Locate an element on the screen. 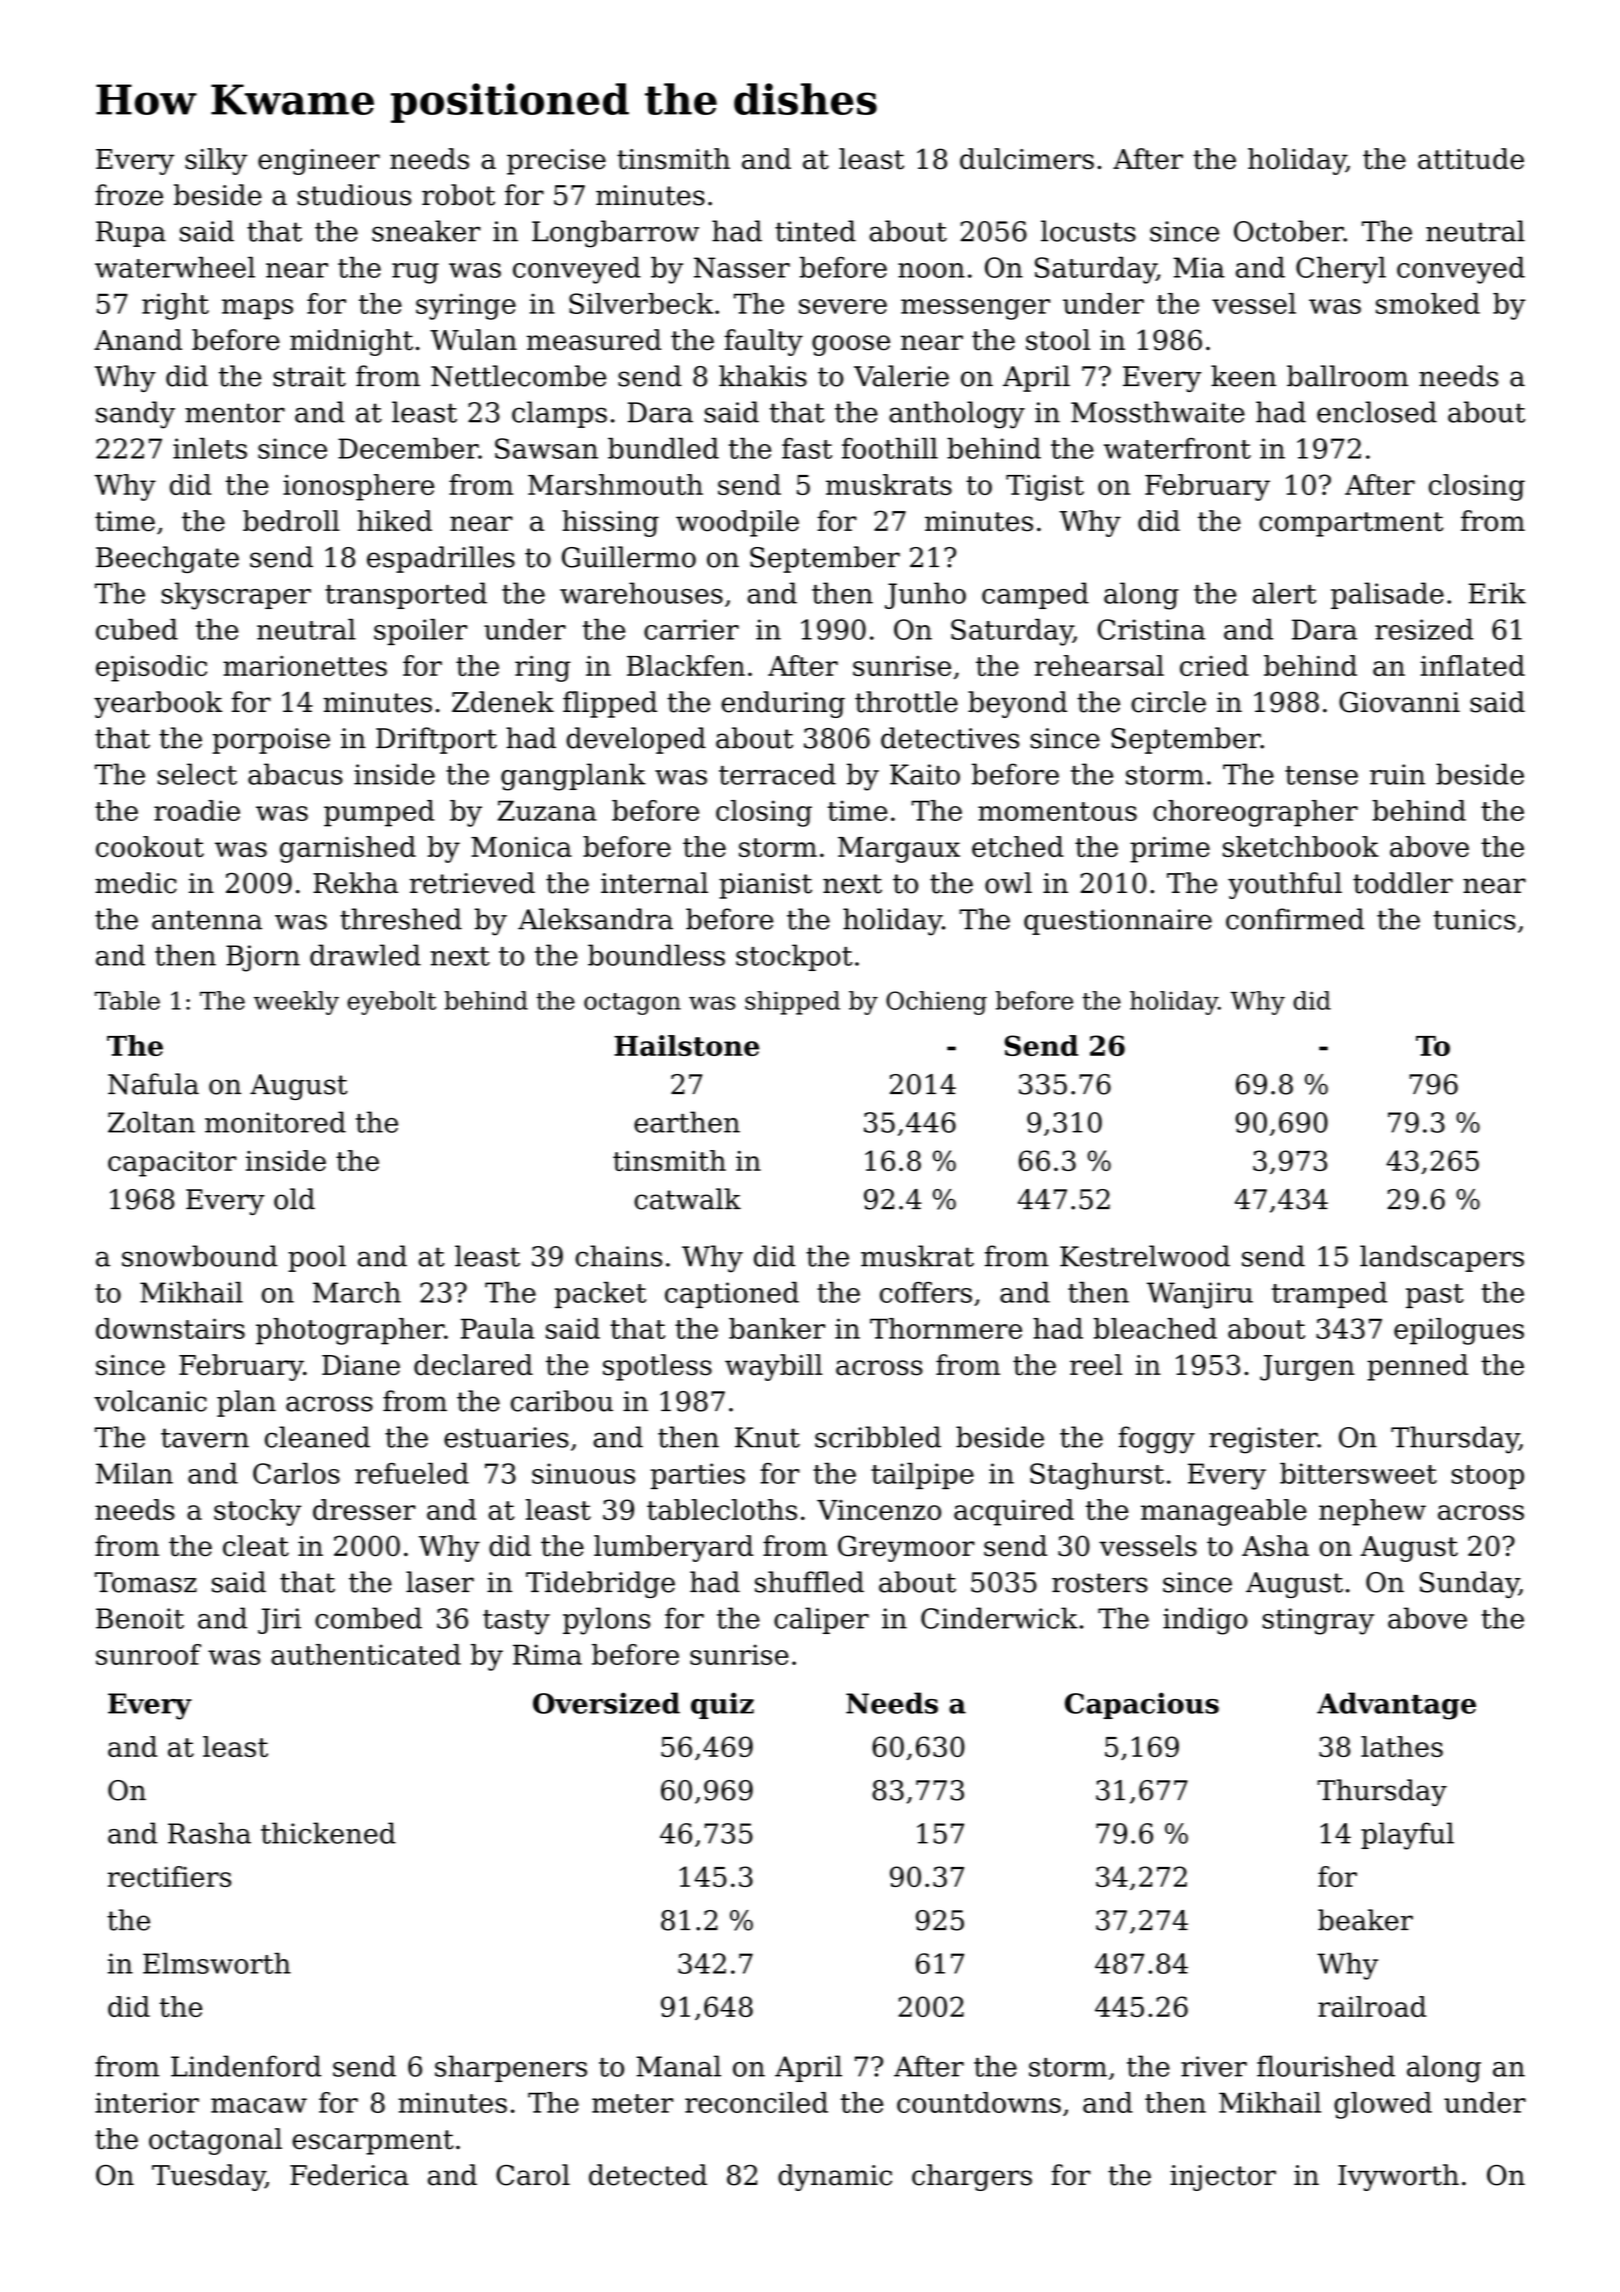 This screenshot has height=2292, width=1620. attitude is located at coordinates (1471, 159).
